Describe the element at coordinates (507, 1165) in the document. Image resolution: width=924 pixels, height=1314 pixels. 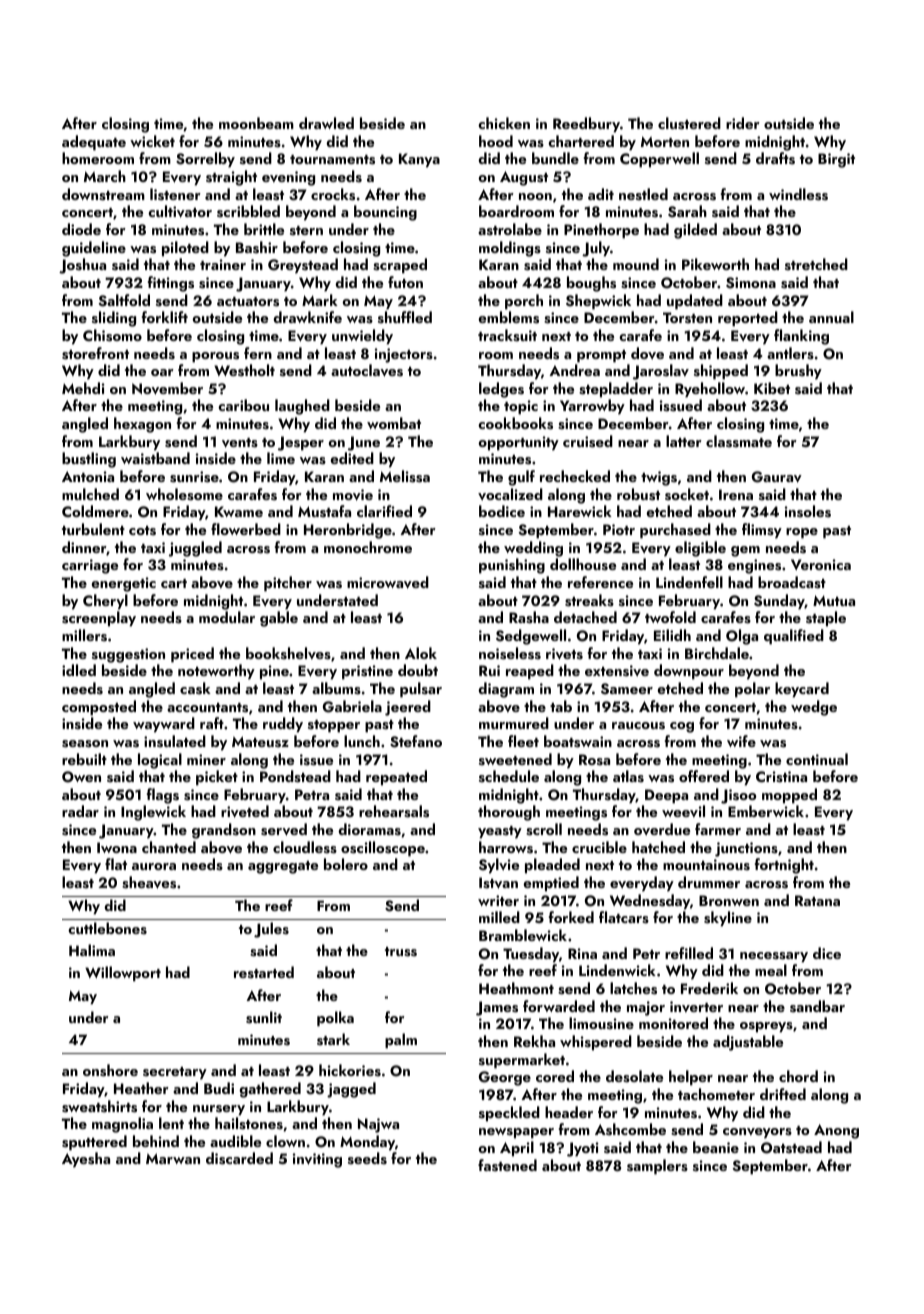
I see `fastened` at that location.
